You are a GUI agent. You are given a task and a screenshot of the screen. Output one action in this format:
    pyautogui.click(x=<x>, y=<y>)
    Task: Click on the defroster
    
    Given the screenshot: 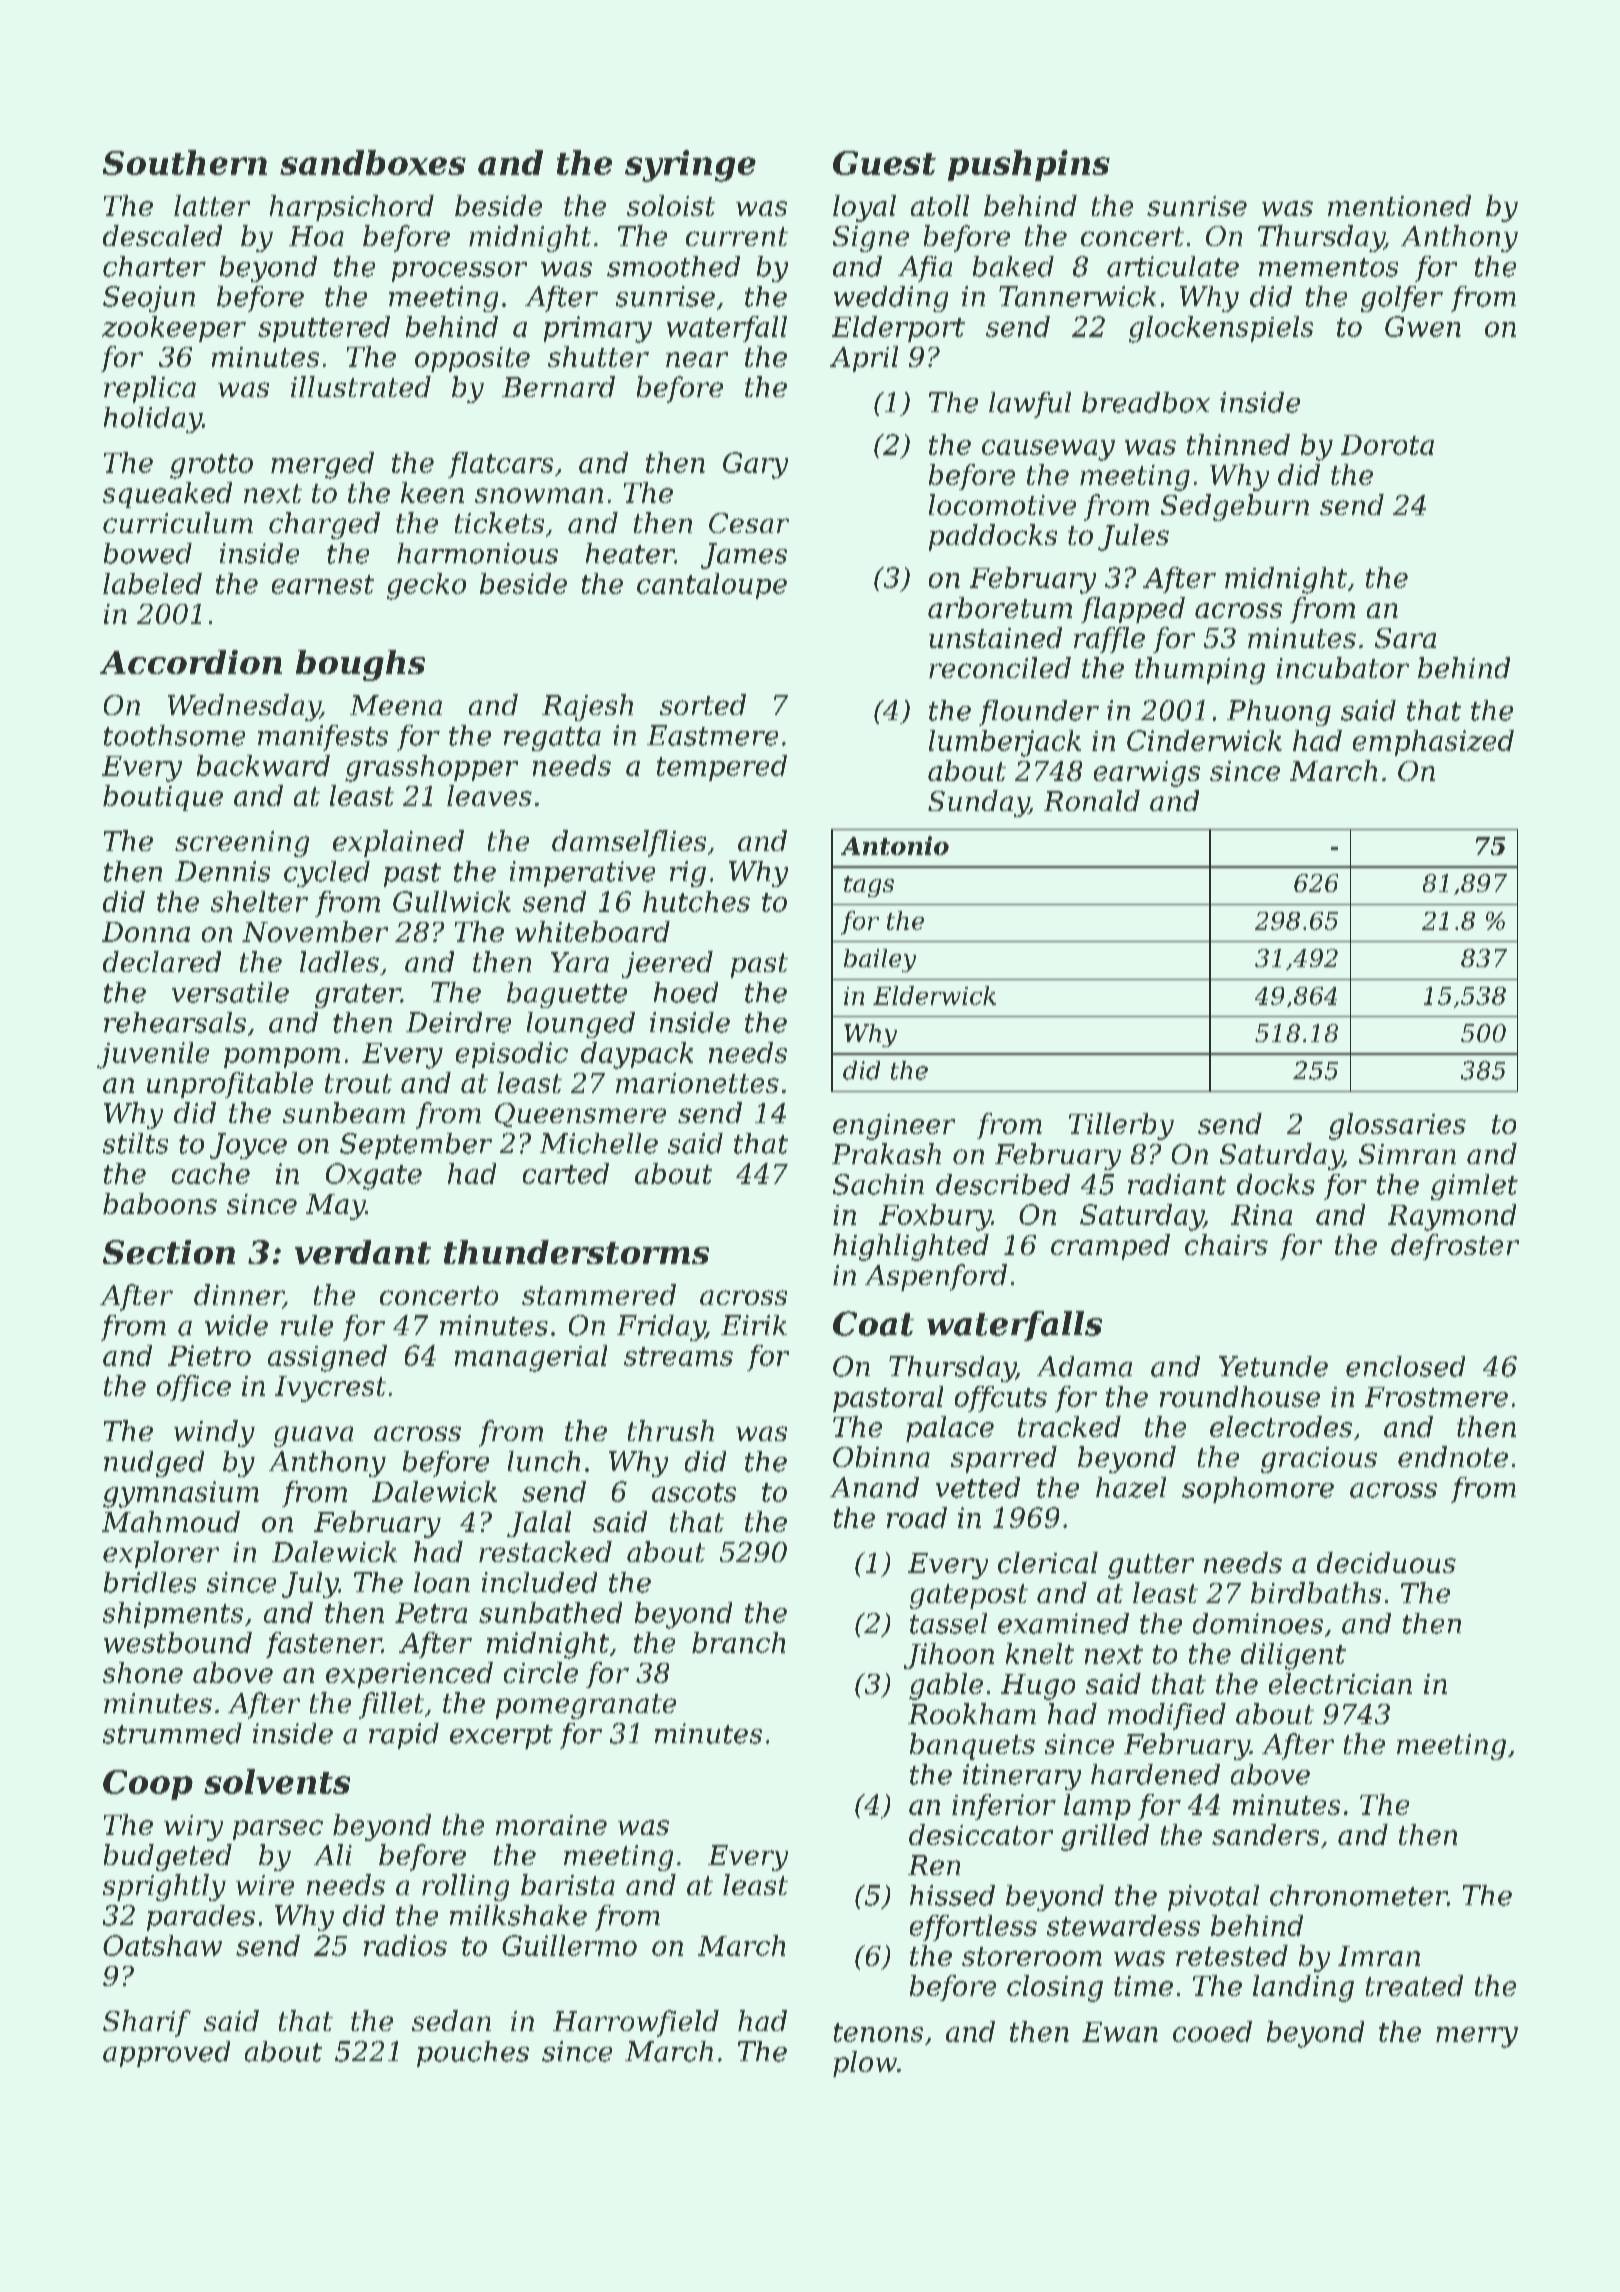 What is the action you would take?
    pyautogui.click(x=1455, y=1247)
